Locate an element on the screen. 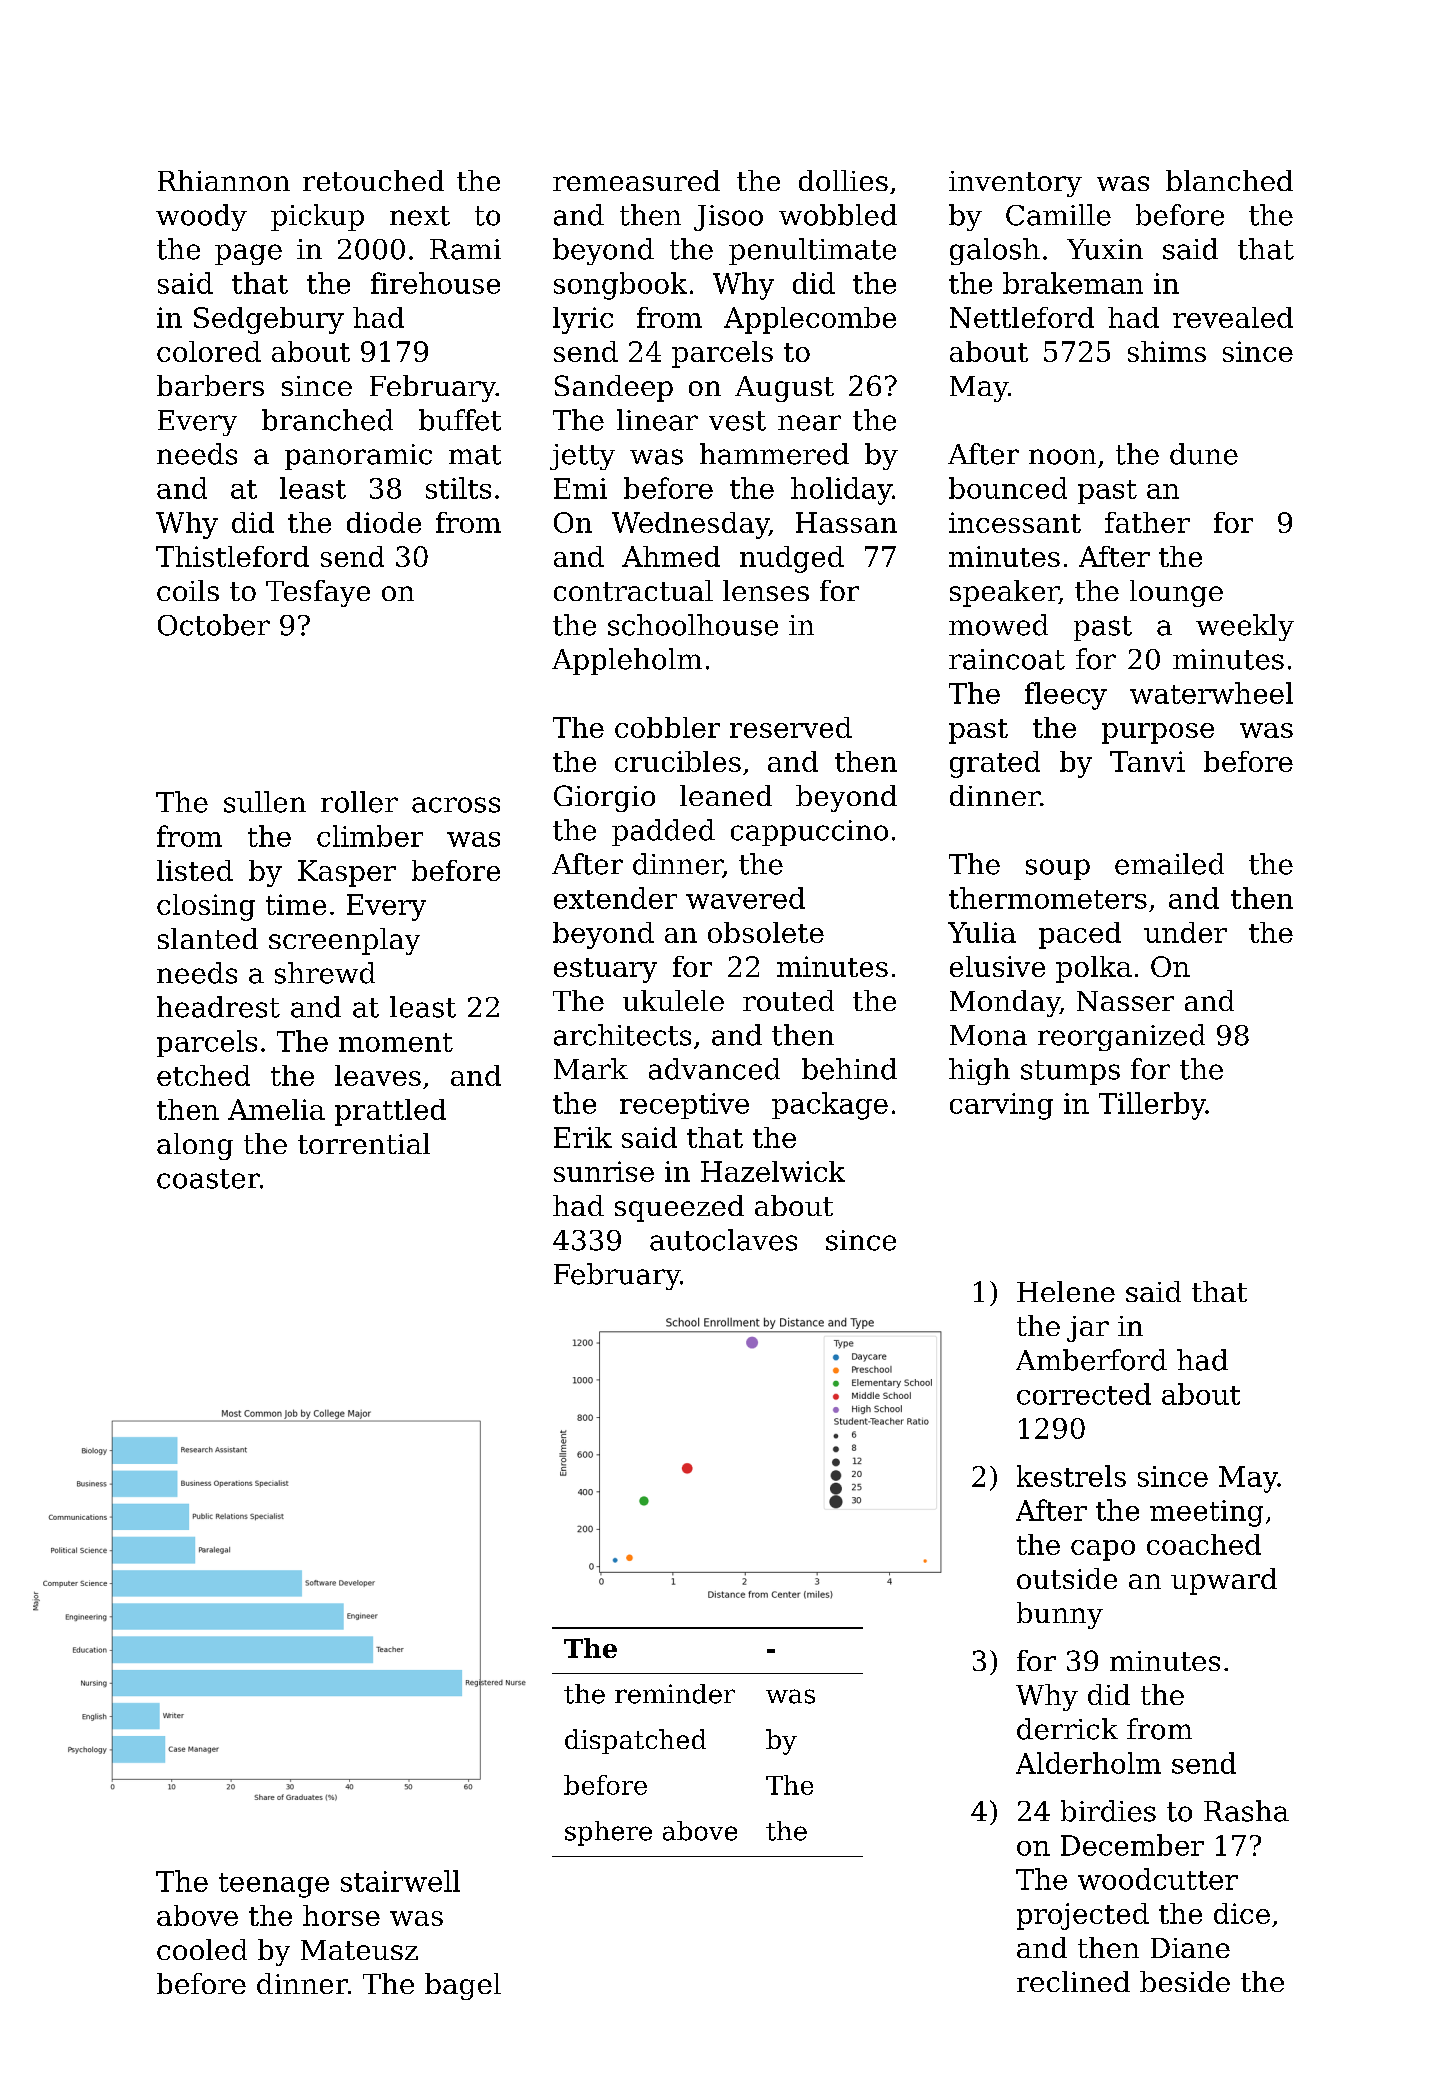 Image resolution: width=1450 pixels, height=2100 pixels. reserved is located at coordinates (791, 727).
